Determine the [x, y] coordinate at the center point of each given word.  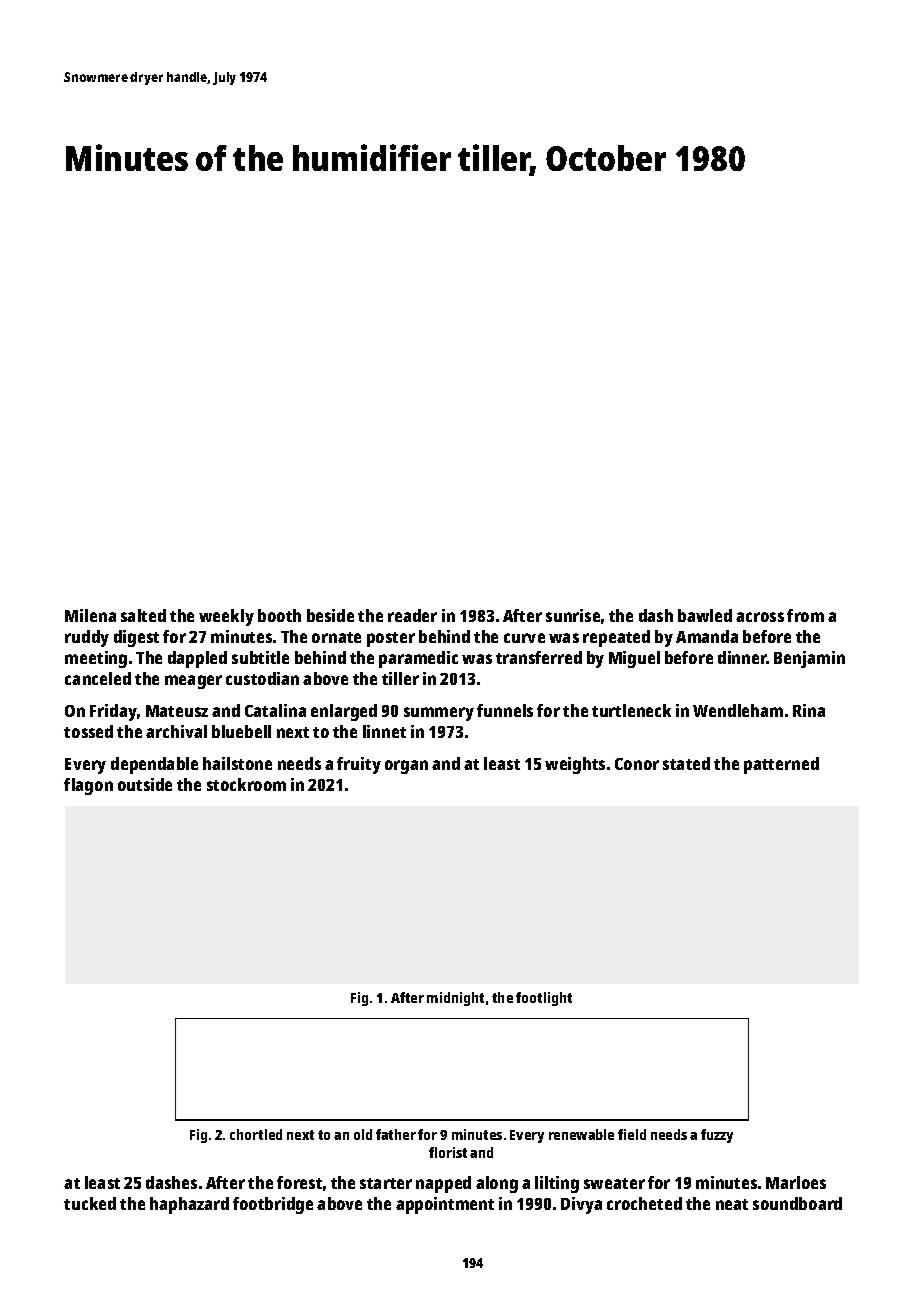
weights [575, 765]
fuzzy [717, 1136]
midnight [455, 999]
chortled [256, 1134]
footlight [544, 999]
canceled [98, 678]
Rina [809, 710]
